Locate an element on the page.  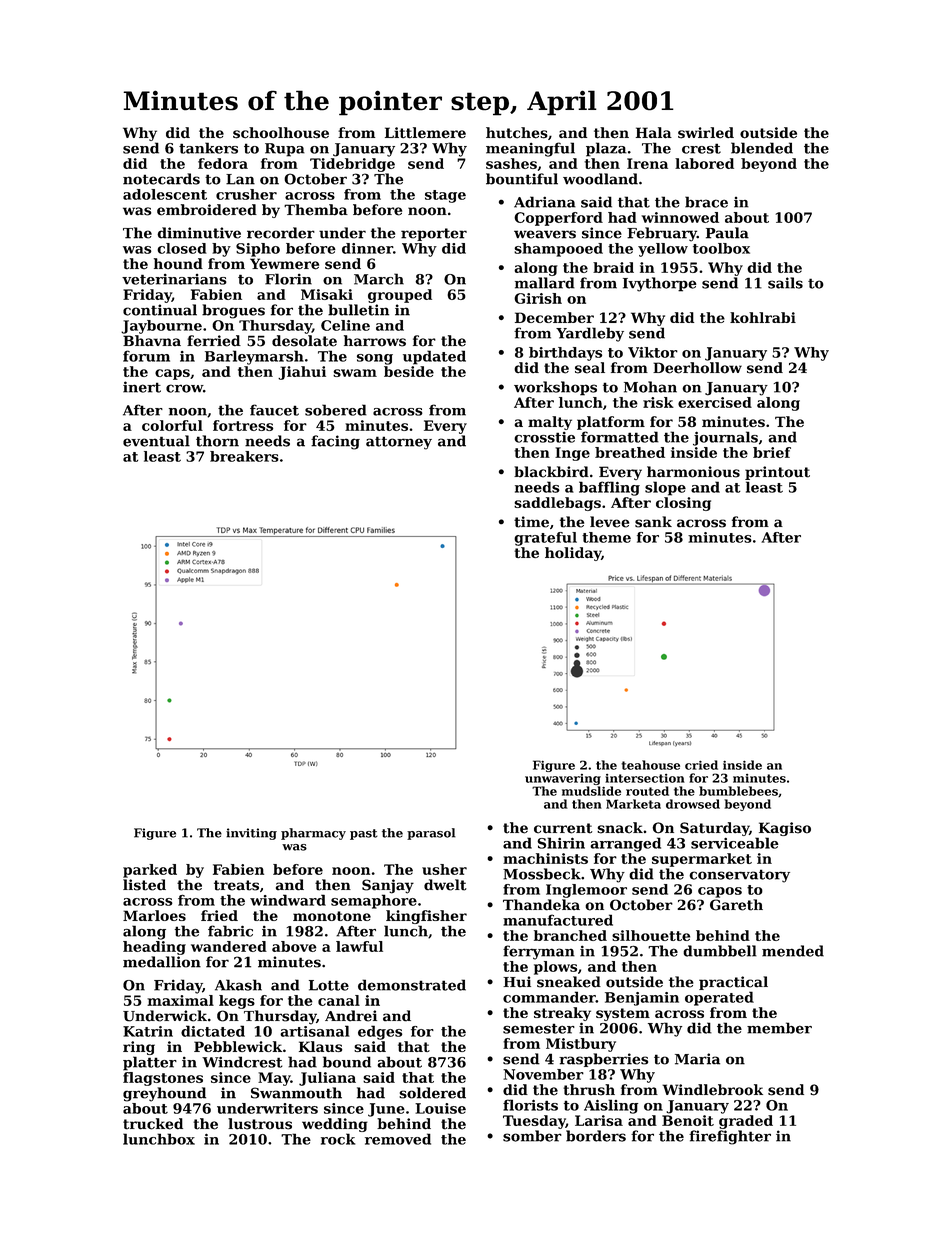
Paula is located at coordinates (727, 233).
